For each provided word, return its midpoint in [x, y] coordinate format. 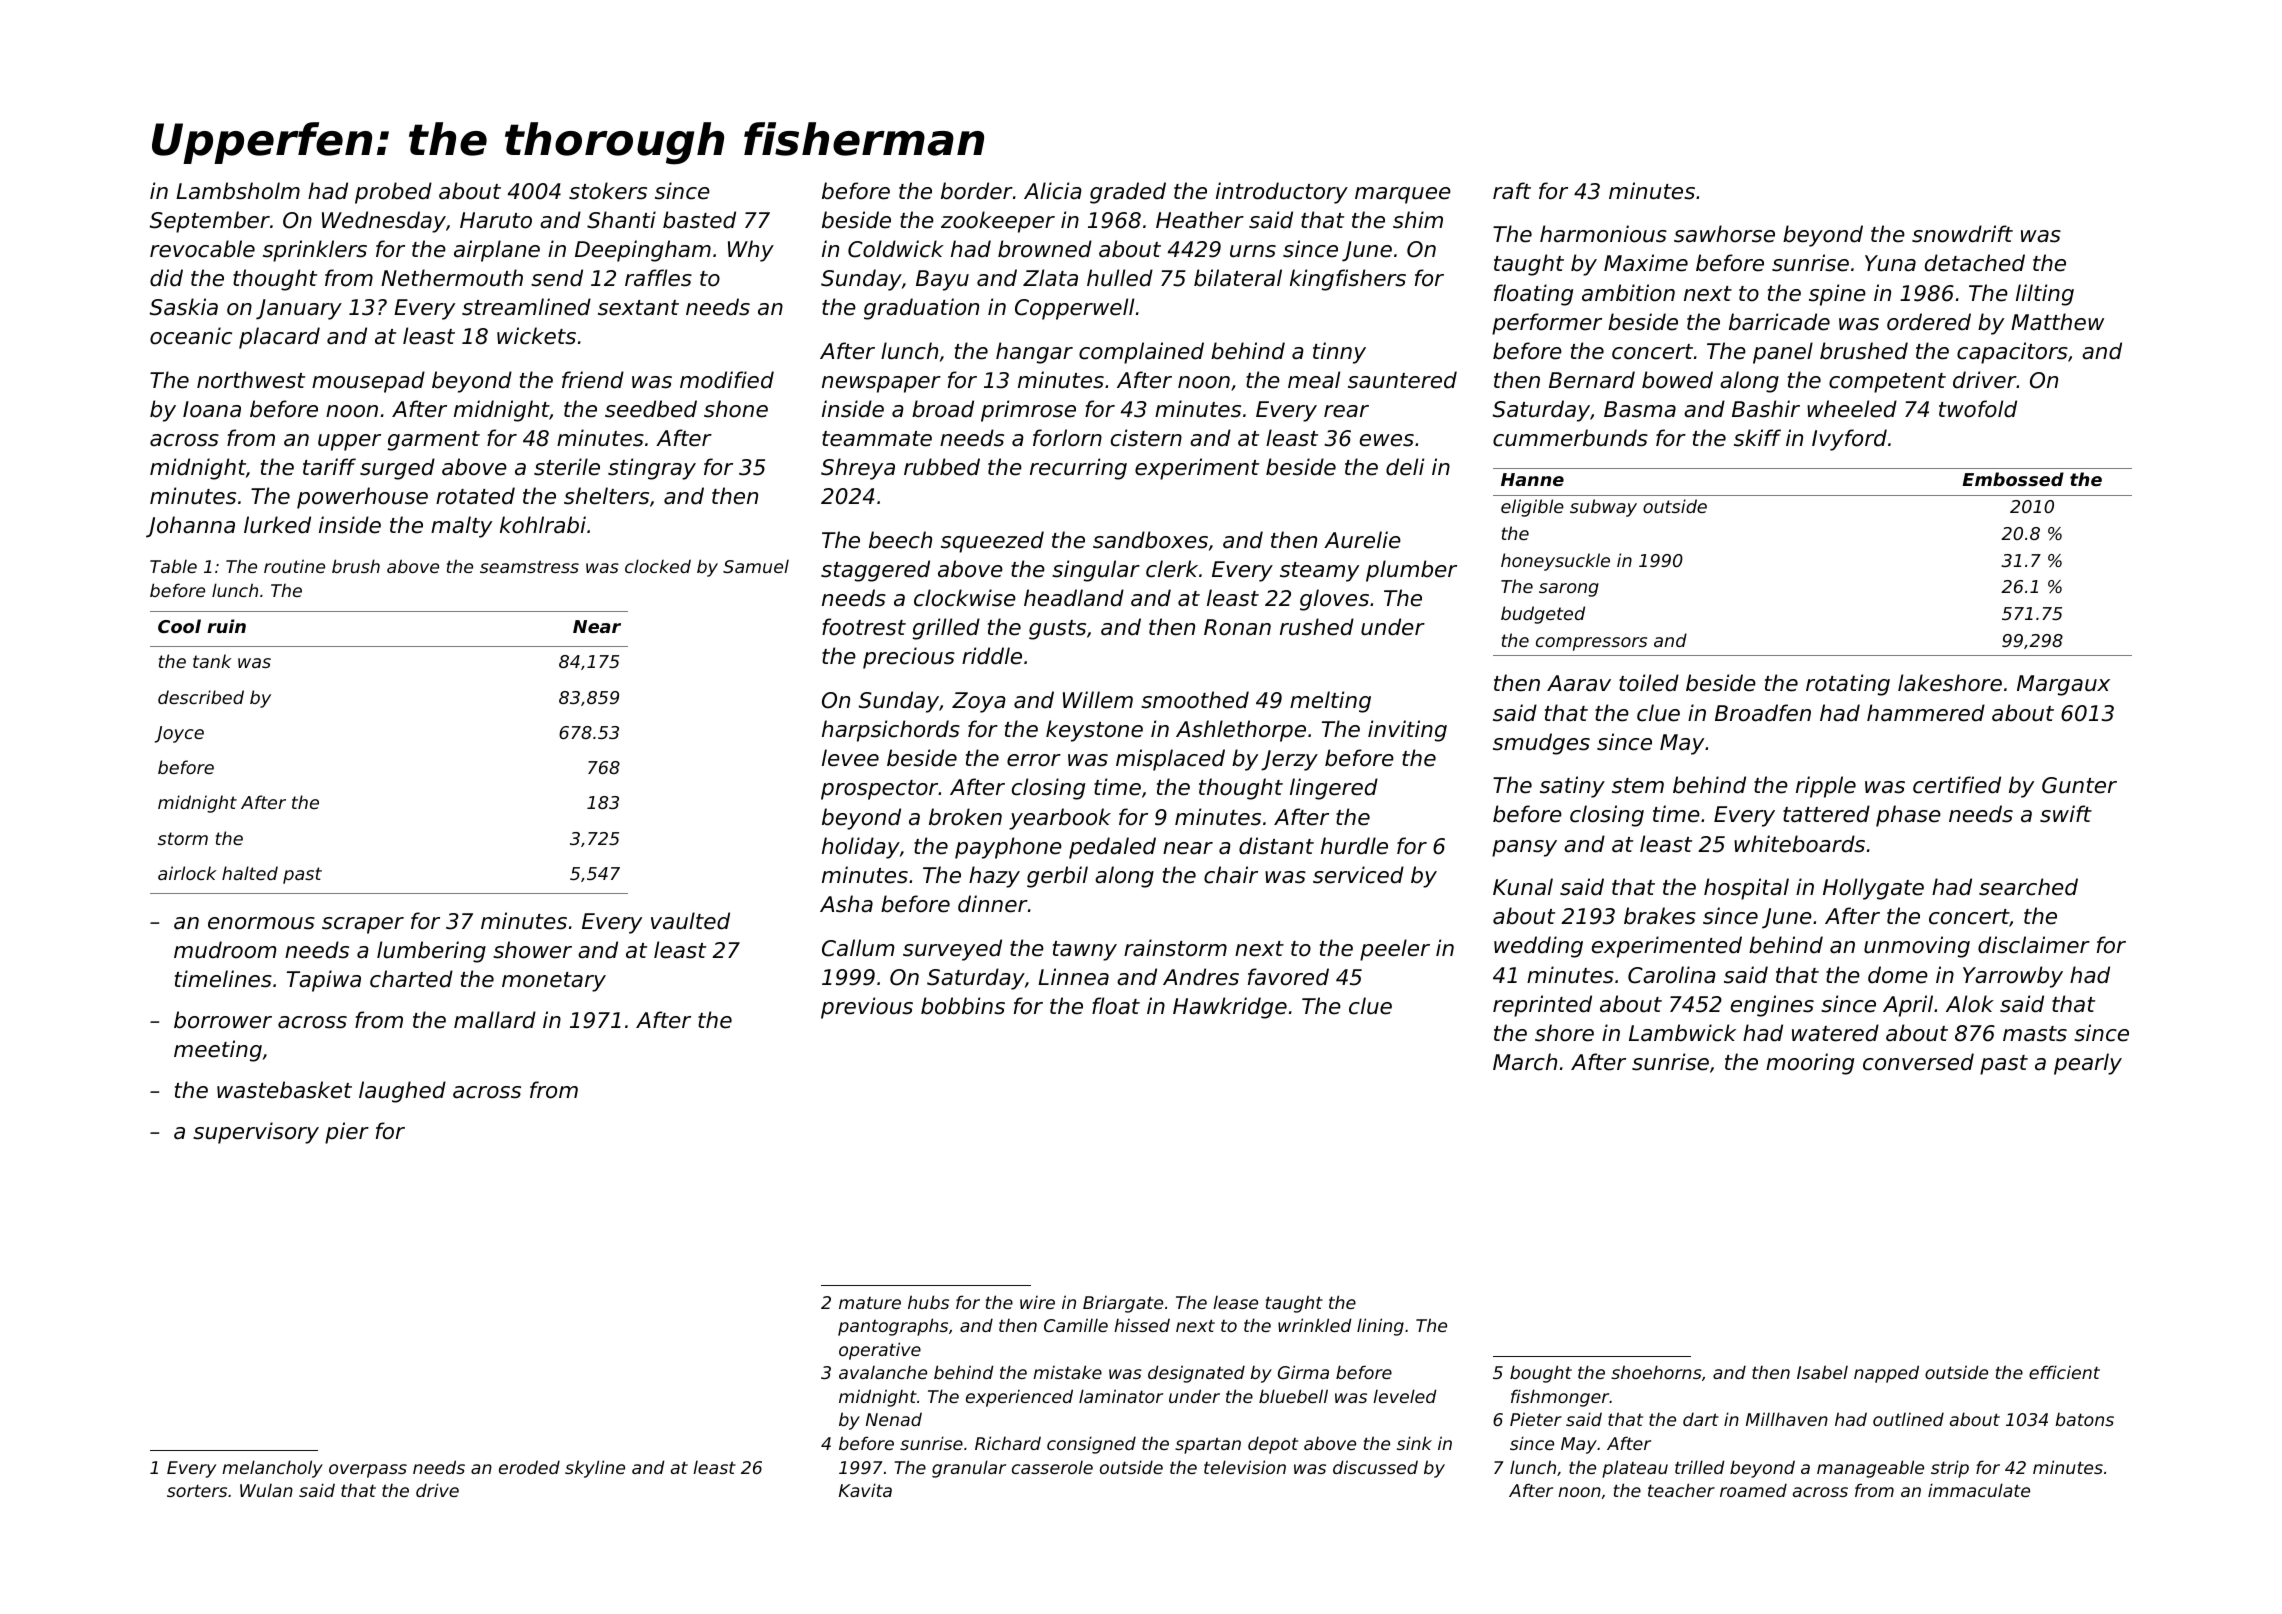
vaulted [690, 921]
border [977, 191]
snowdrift [1962, 234]
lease [1235, 1302]
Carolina [1672, 975]
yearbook [1060, 819]
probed [393, 193]
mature [870, 1303]
